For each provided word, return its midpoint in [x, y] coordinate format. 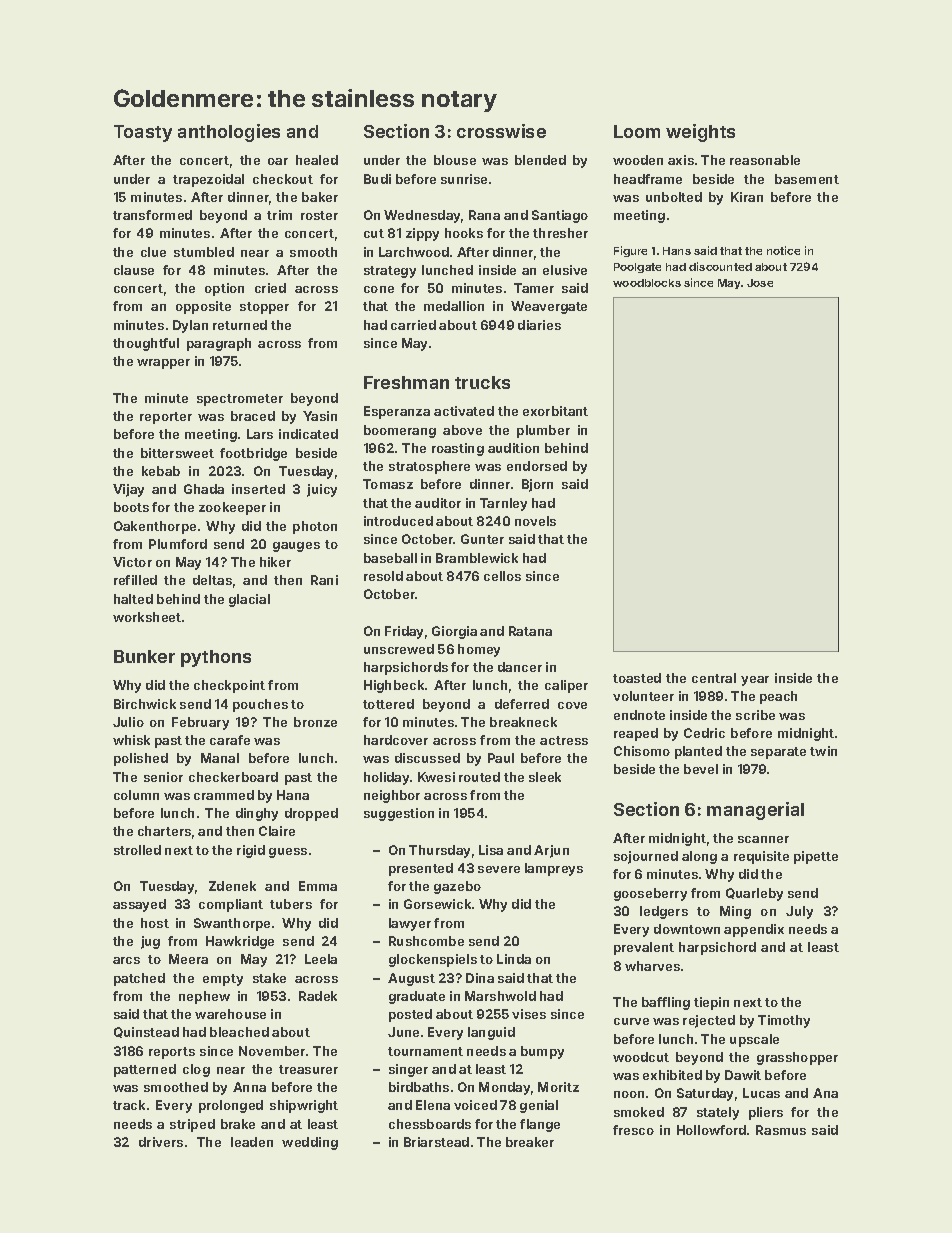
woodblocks [647, 283]
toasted [637, 678]
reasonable [765, 160]
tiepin [711, 1003]
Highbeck [394, 686]
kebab [161, 471]
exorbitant [555, 411]
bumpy [542, 1052]
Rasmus [781, 1130]
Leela [321, 959]
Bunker [144, 656]
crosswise [501, 131]
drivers [161, 1142]
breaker [530, 1142]
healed [317, 160]
